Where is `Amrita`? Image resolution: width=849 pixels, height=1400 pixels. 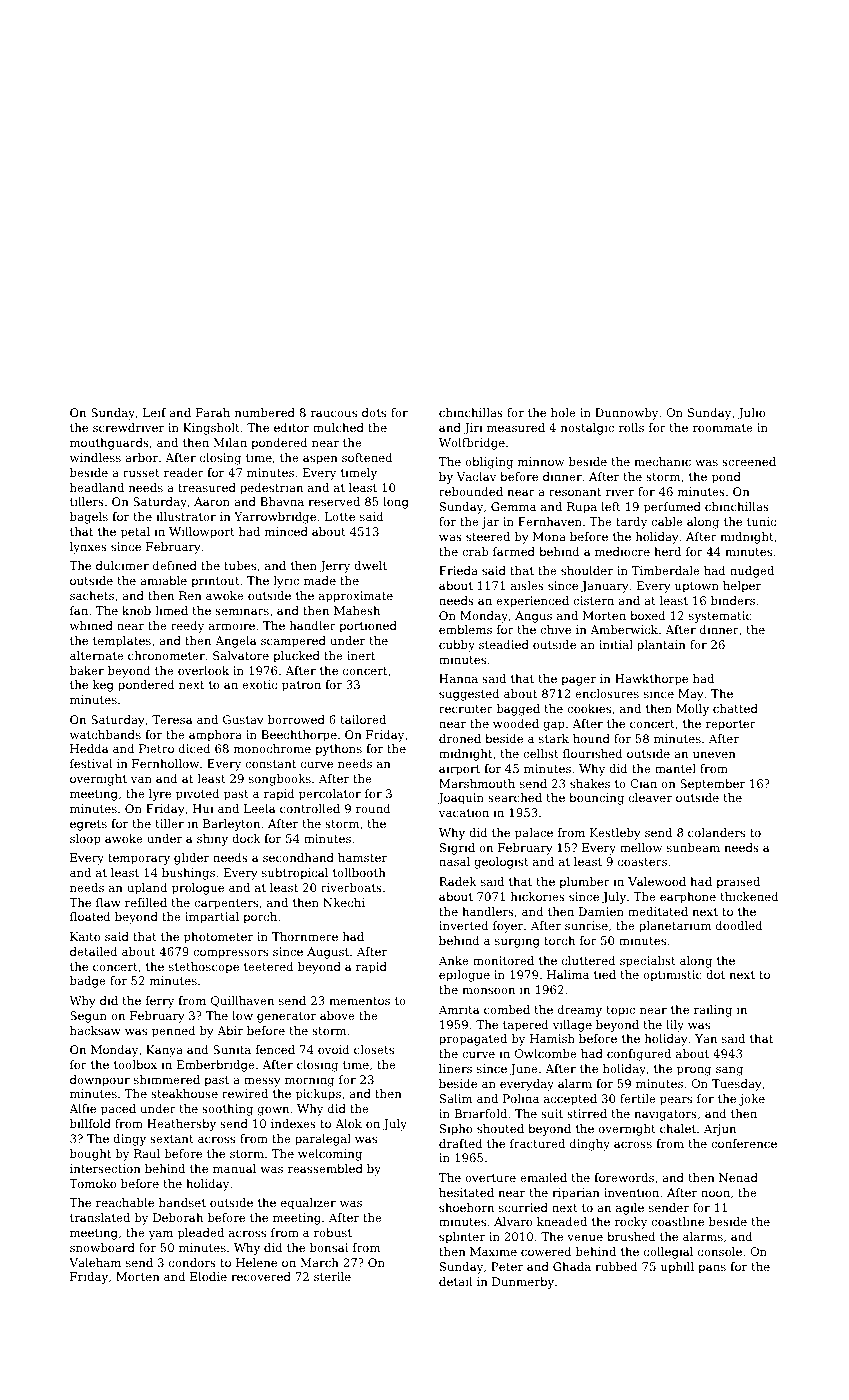 Amrita is located at coordinates (459, 1009).
